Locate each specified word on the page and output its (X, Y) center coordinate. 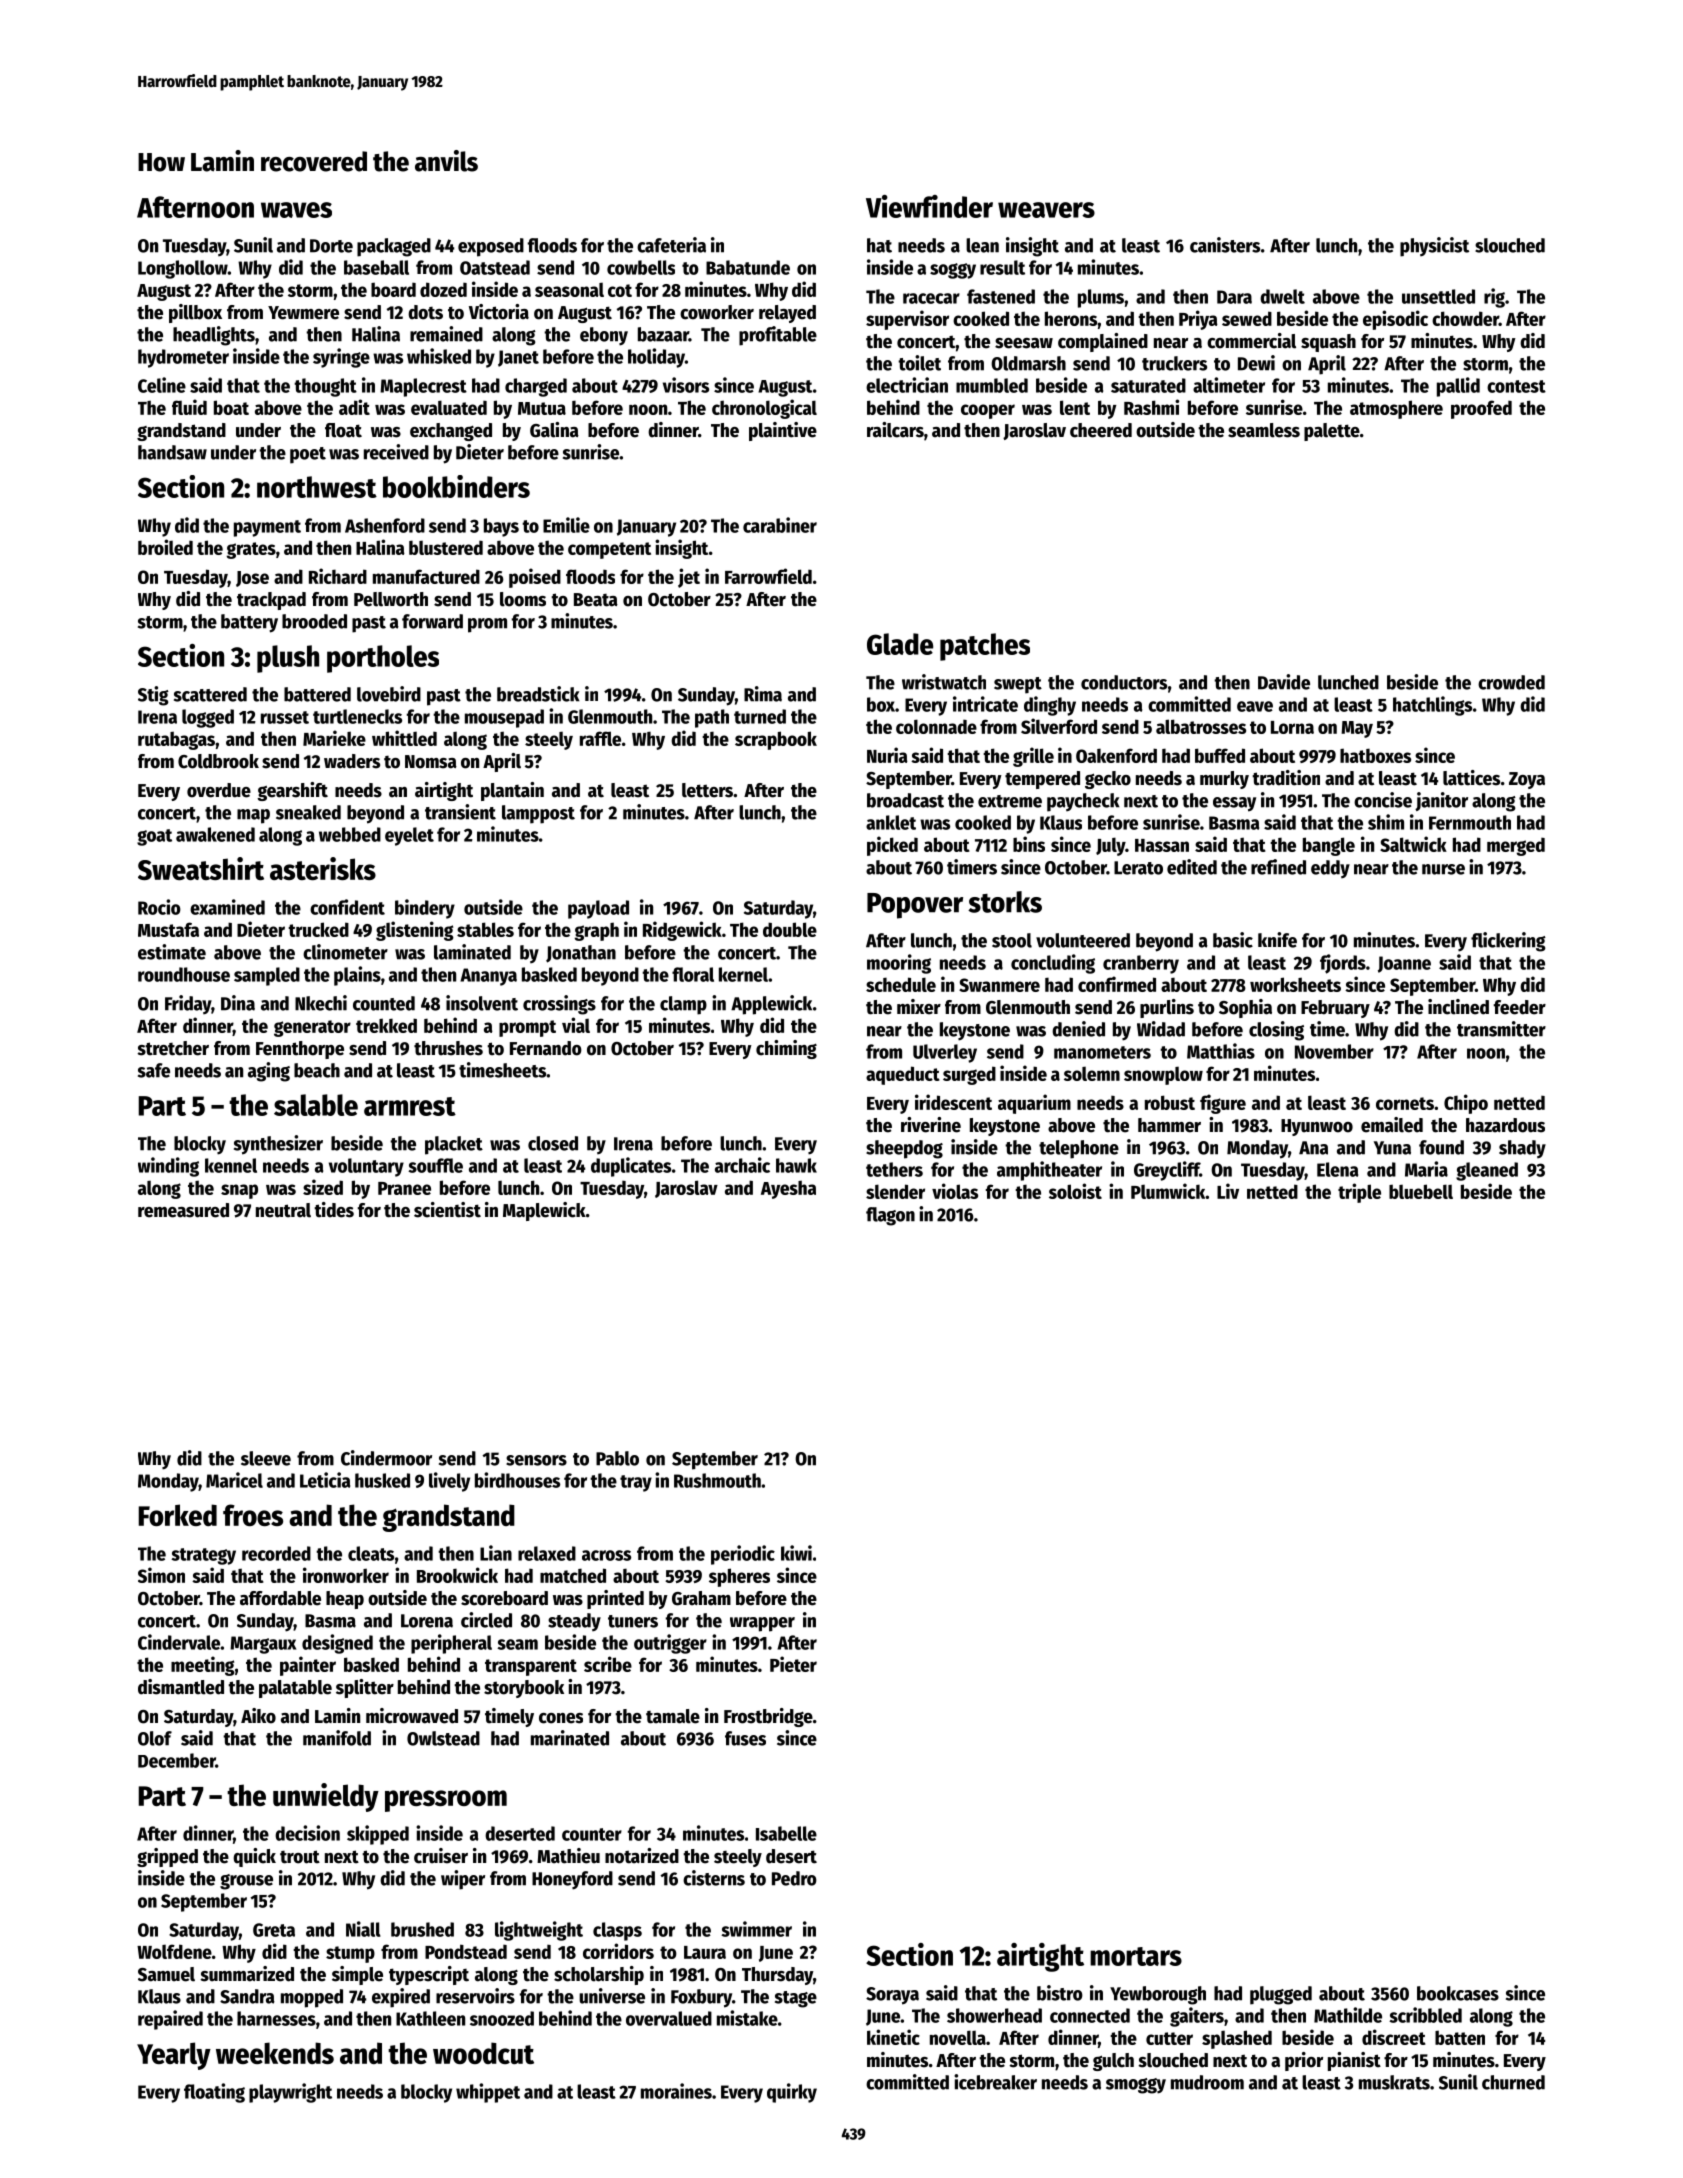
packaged (394, 247)
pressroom (446, 1801)
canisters (1225, 245)
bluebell (1421, 1191)
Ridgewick (682, 931)
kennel (231, 1165)
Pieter (793, 1664)
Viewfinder (929, 206)
